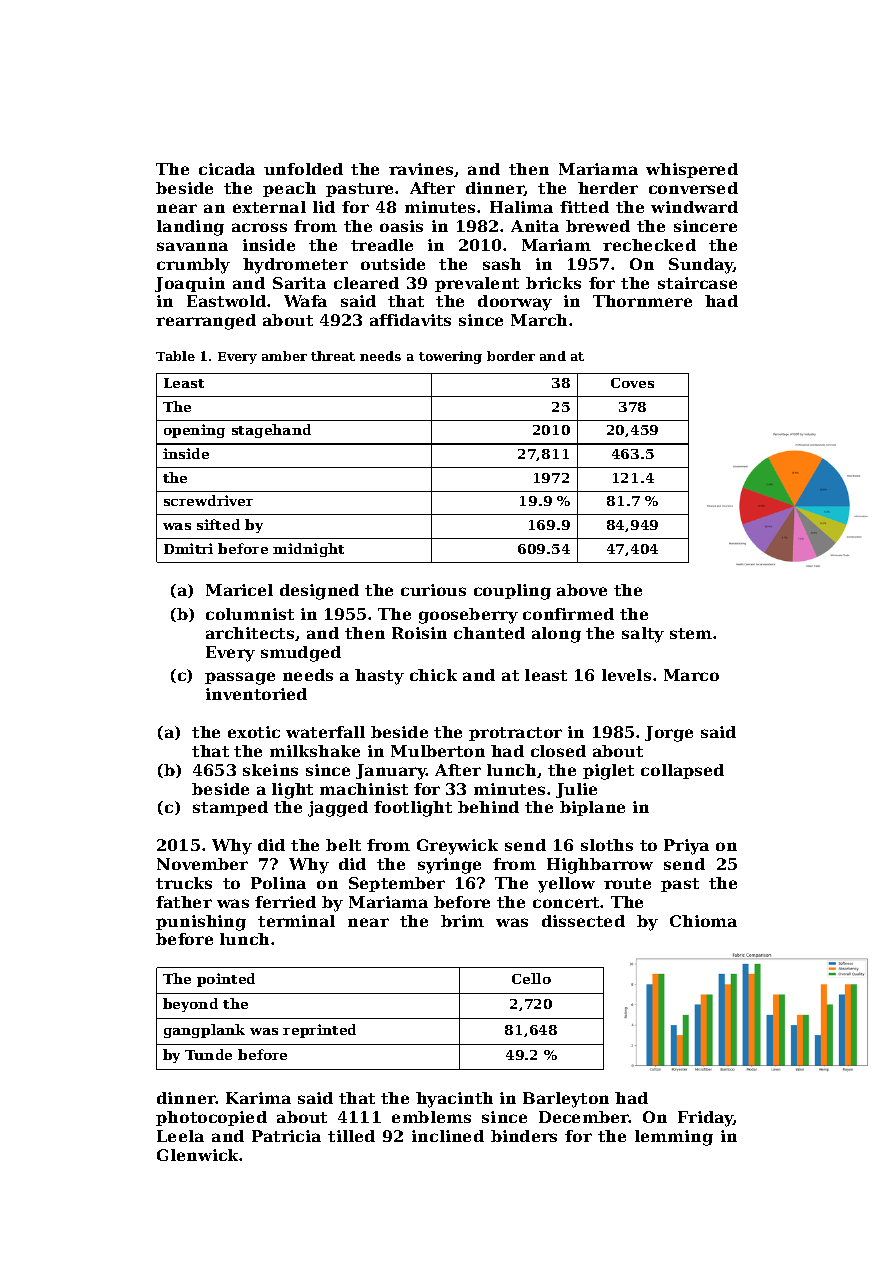 The height and width of the image is (1269, 895). I want to click on whispered, so click(692, 170).
